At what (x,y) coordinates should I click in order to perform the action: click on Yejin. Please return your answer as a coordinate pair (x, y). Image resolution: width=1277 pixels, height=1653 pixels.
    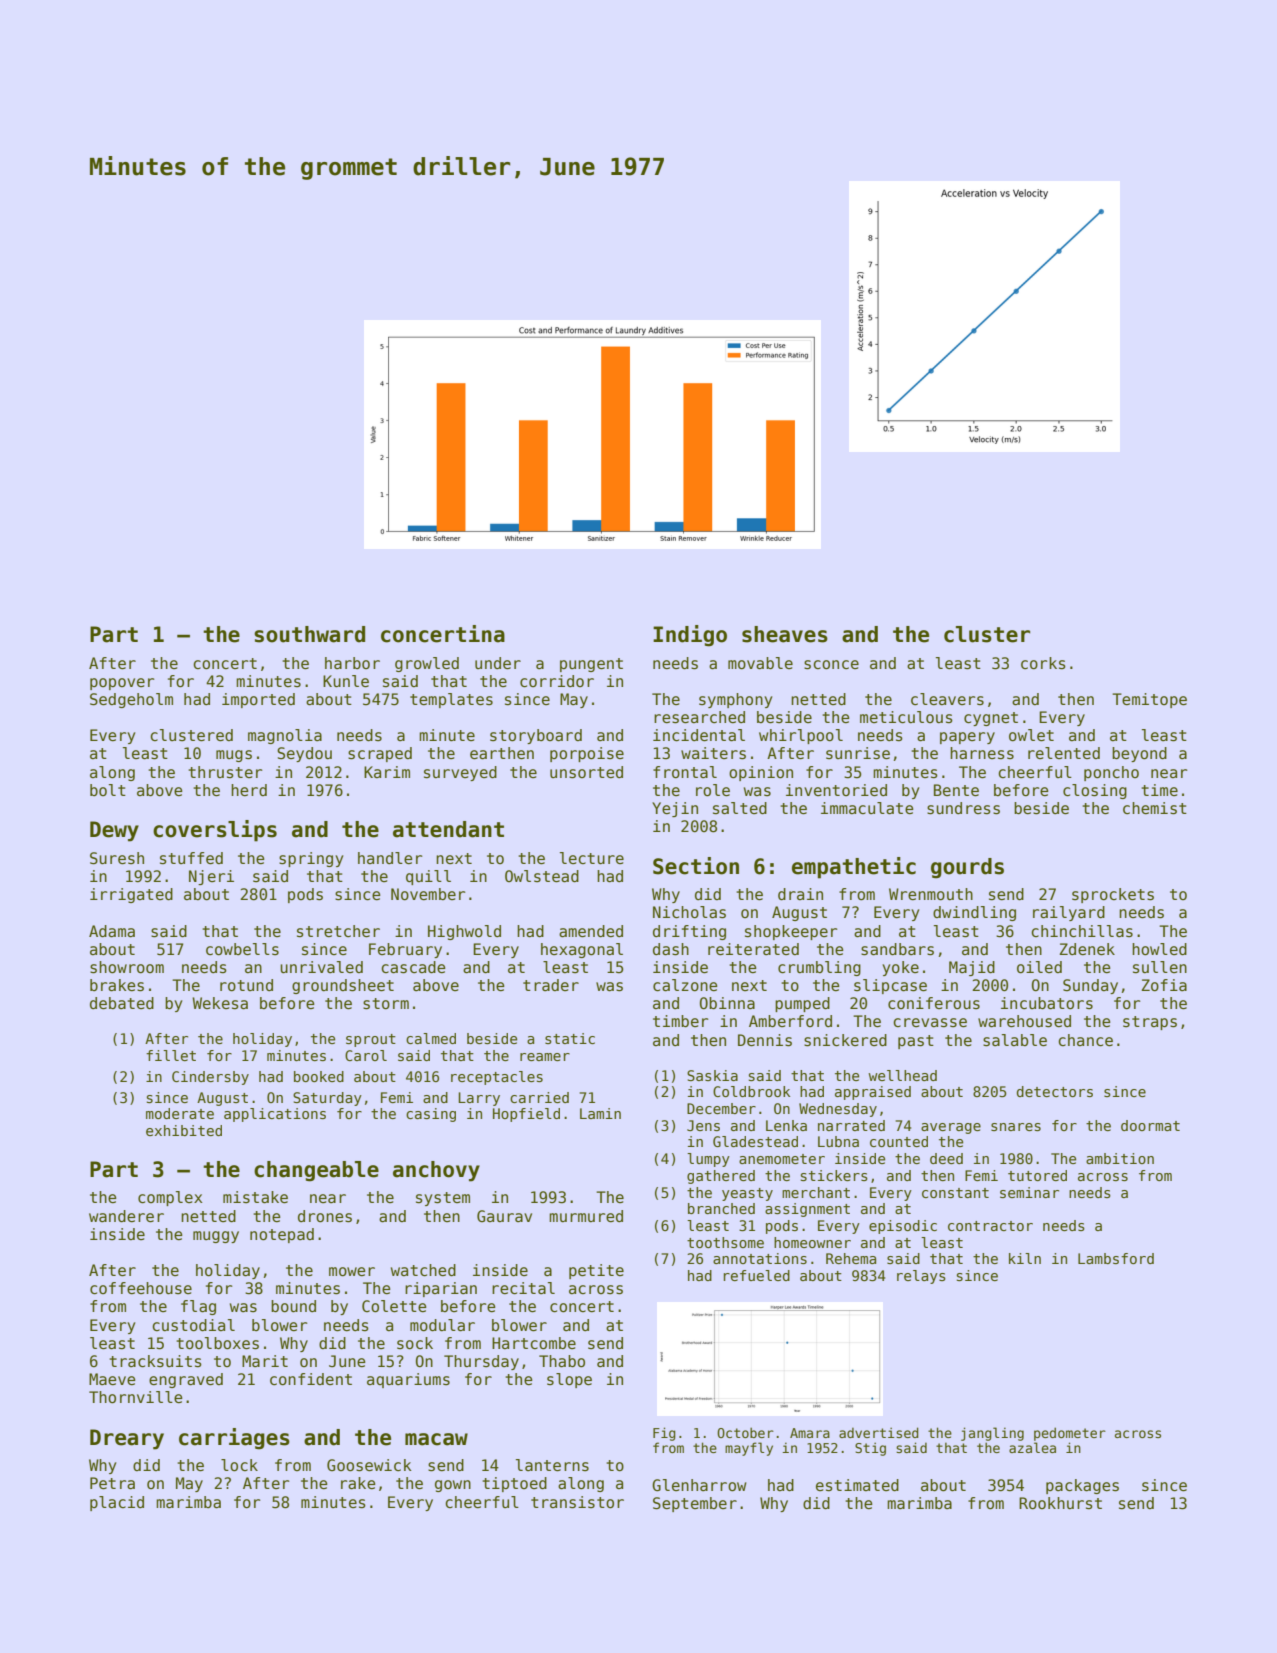
    Looking at the image, I should click on (675, 809).
